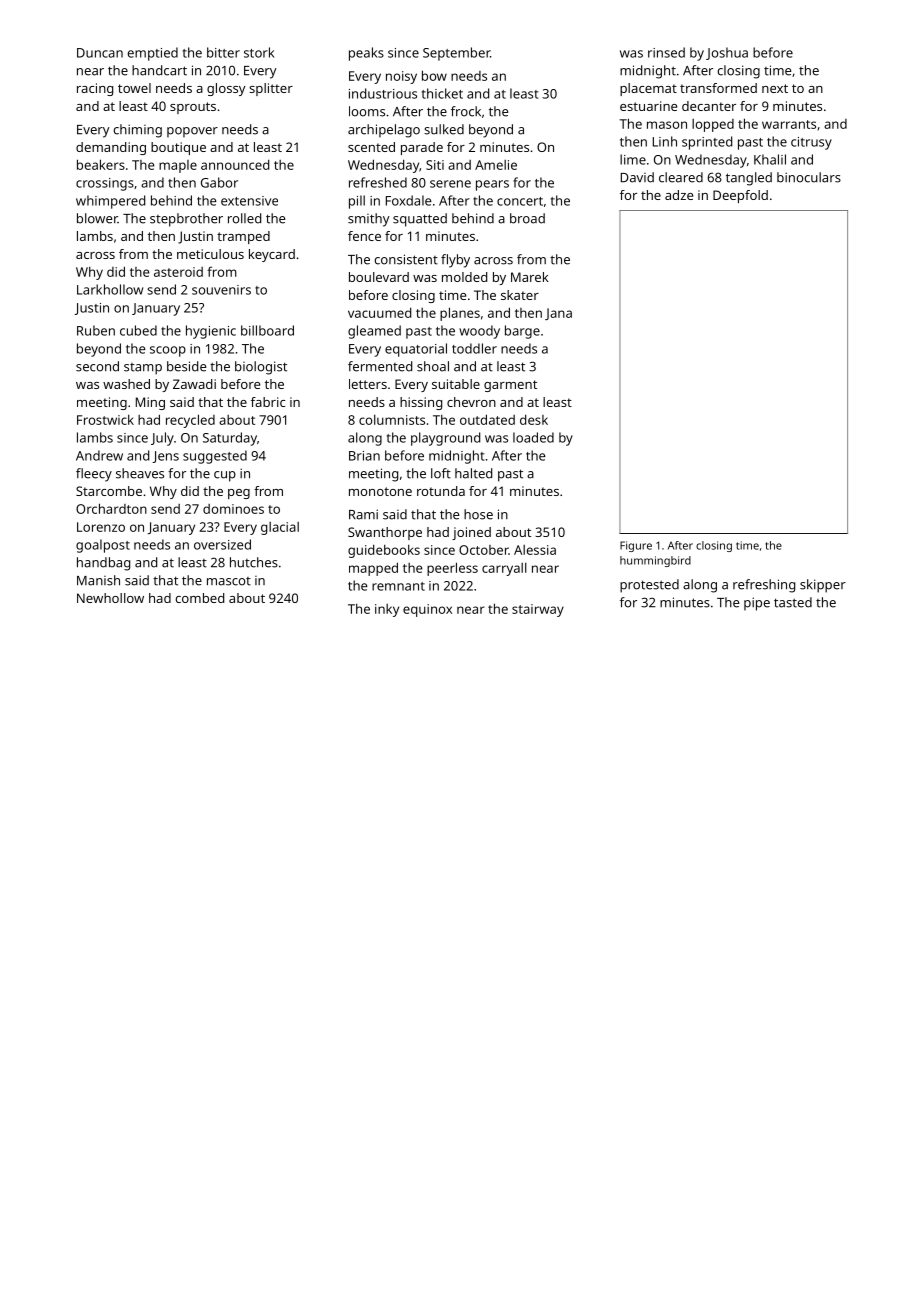  What do you see at coordinates (775, 88) in the image?
I see `next` at bounding box center [775, 88].
